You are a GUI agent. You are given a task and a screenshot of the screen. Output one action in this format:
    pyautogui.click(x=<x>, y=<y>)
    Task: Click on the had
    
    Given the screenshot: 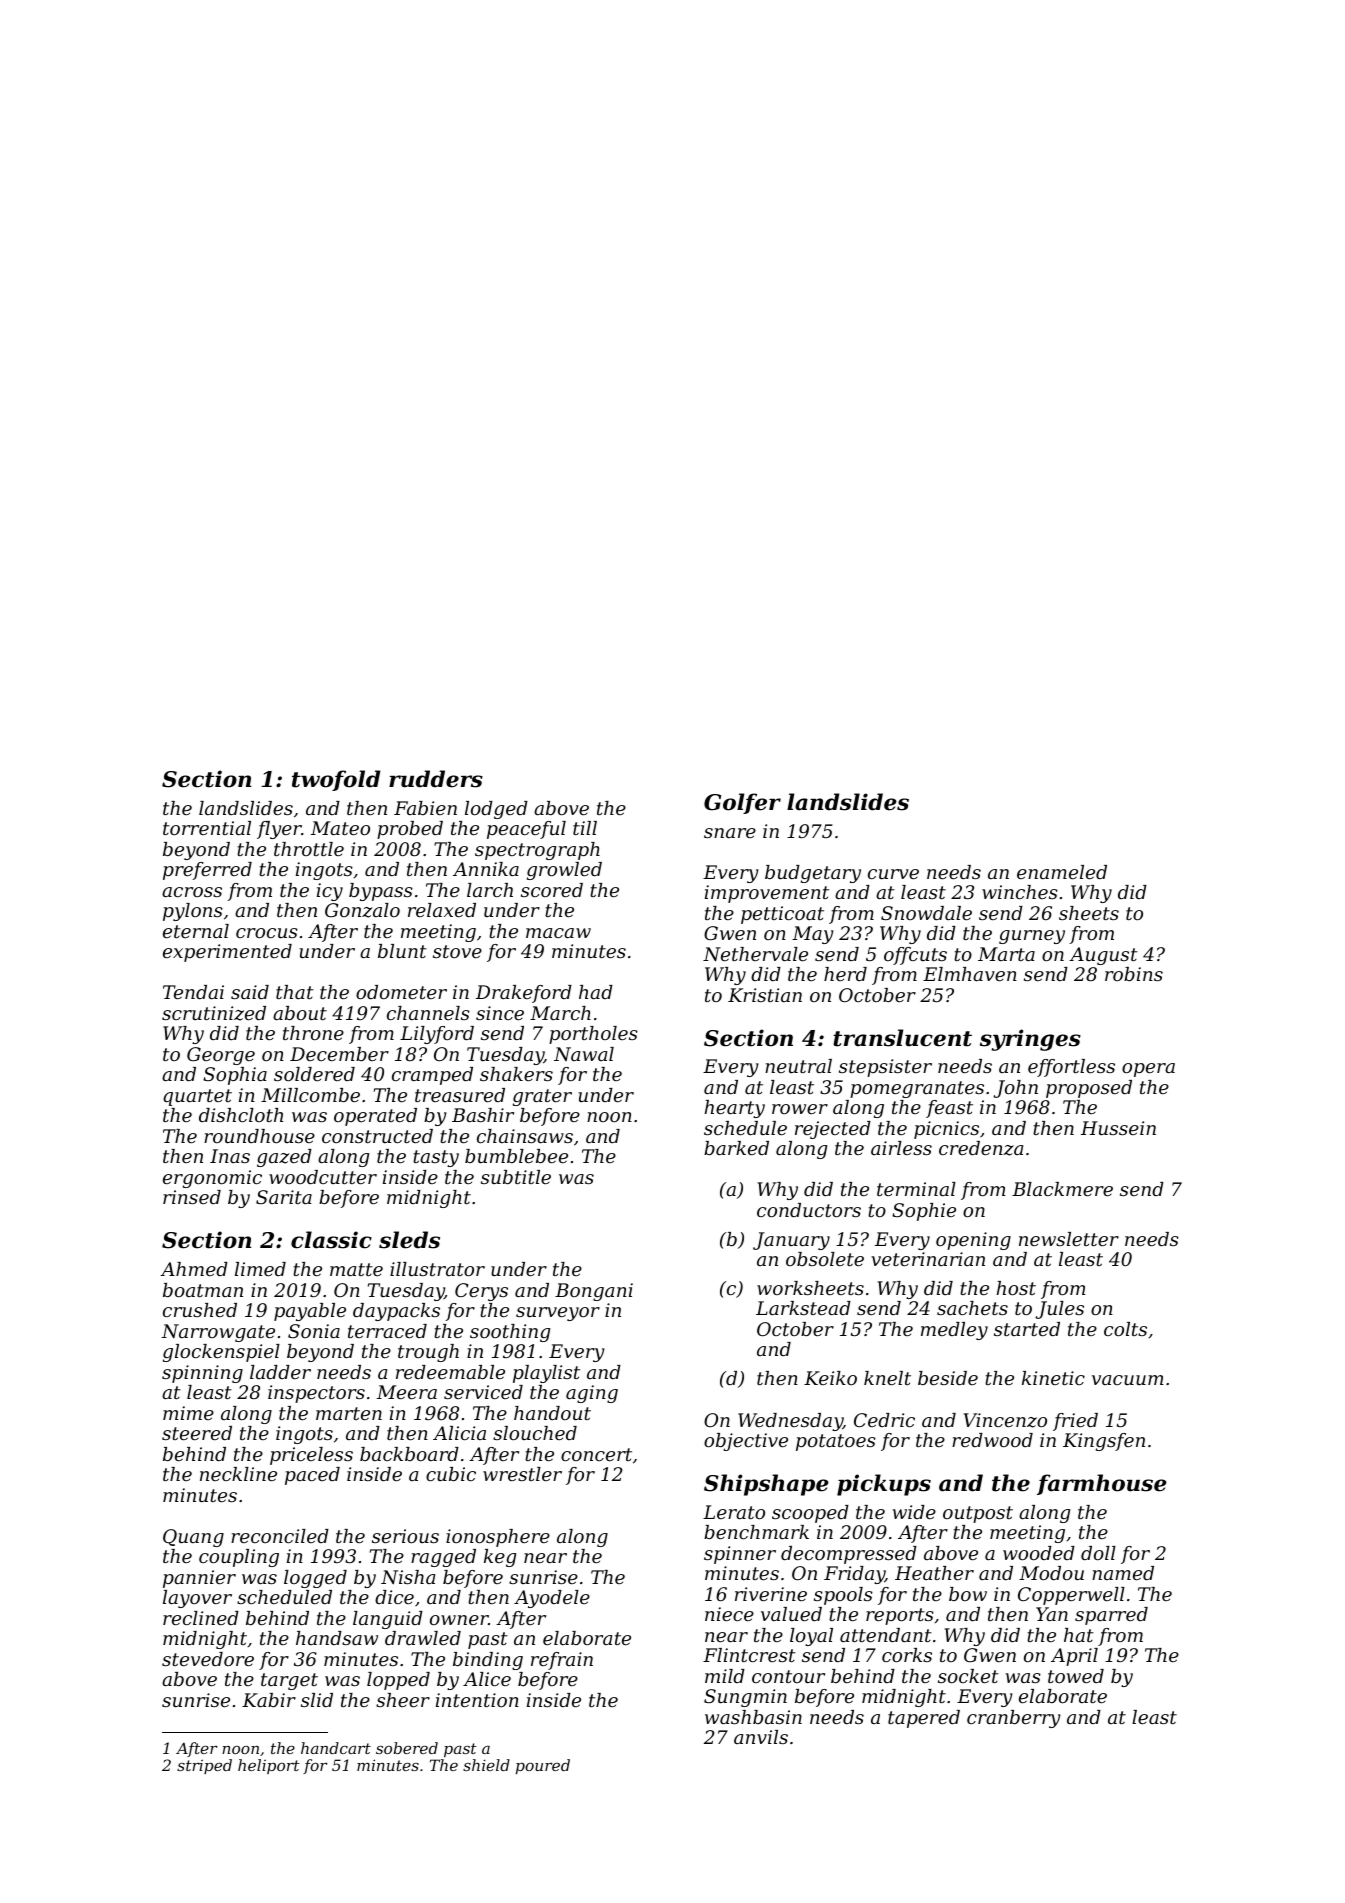 What is the action you would take?
    pyautogui.click(x=596, y=992)
